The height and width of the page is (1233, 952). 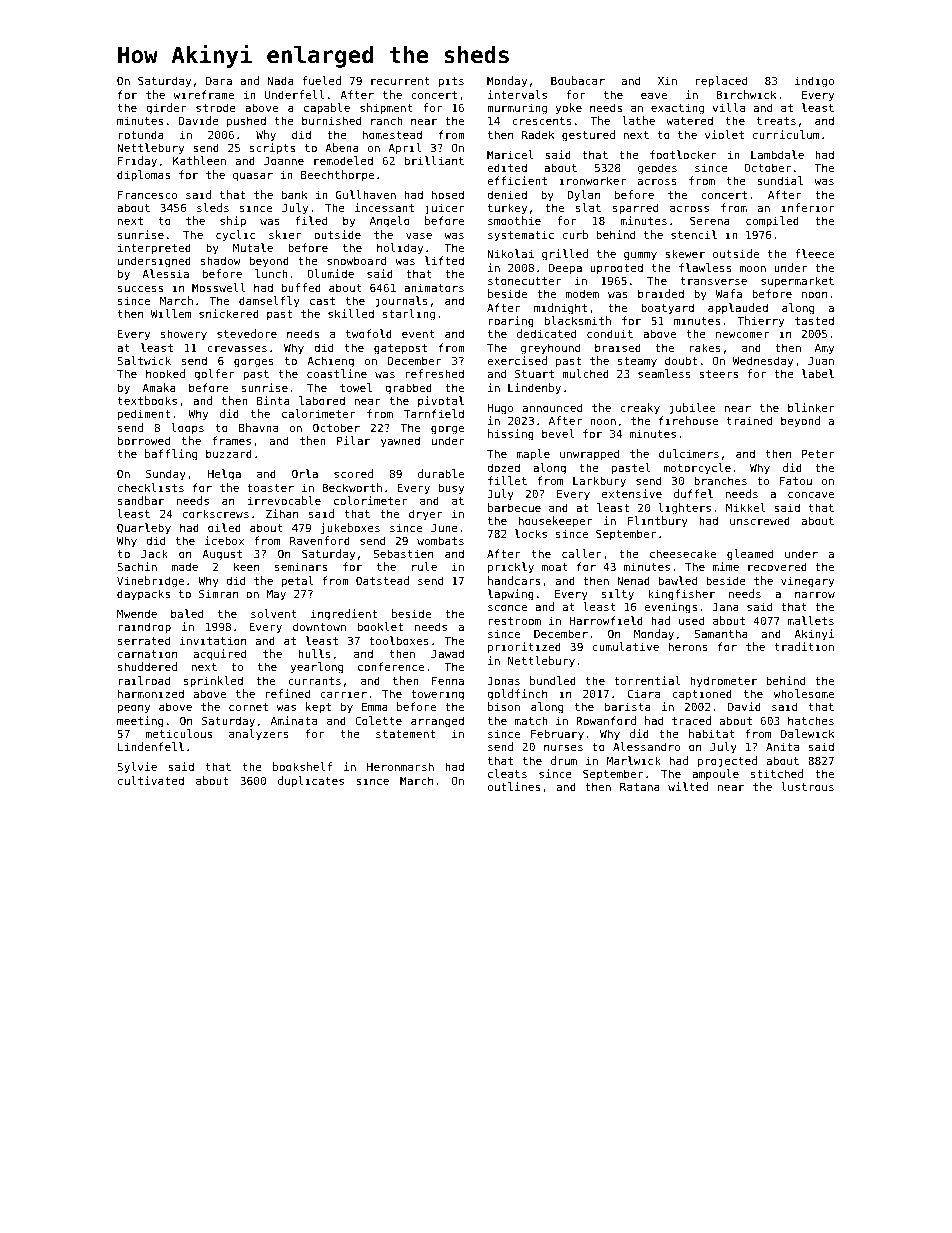 What do you see at coordinates (140, 288) in the page?
I see `success` at bounding box center [140, 288].
